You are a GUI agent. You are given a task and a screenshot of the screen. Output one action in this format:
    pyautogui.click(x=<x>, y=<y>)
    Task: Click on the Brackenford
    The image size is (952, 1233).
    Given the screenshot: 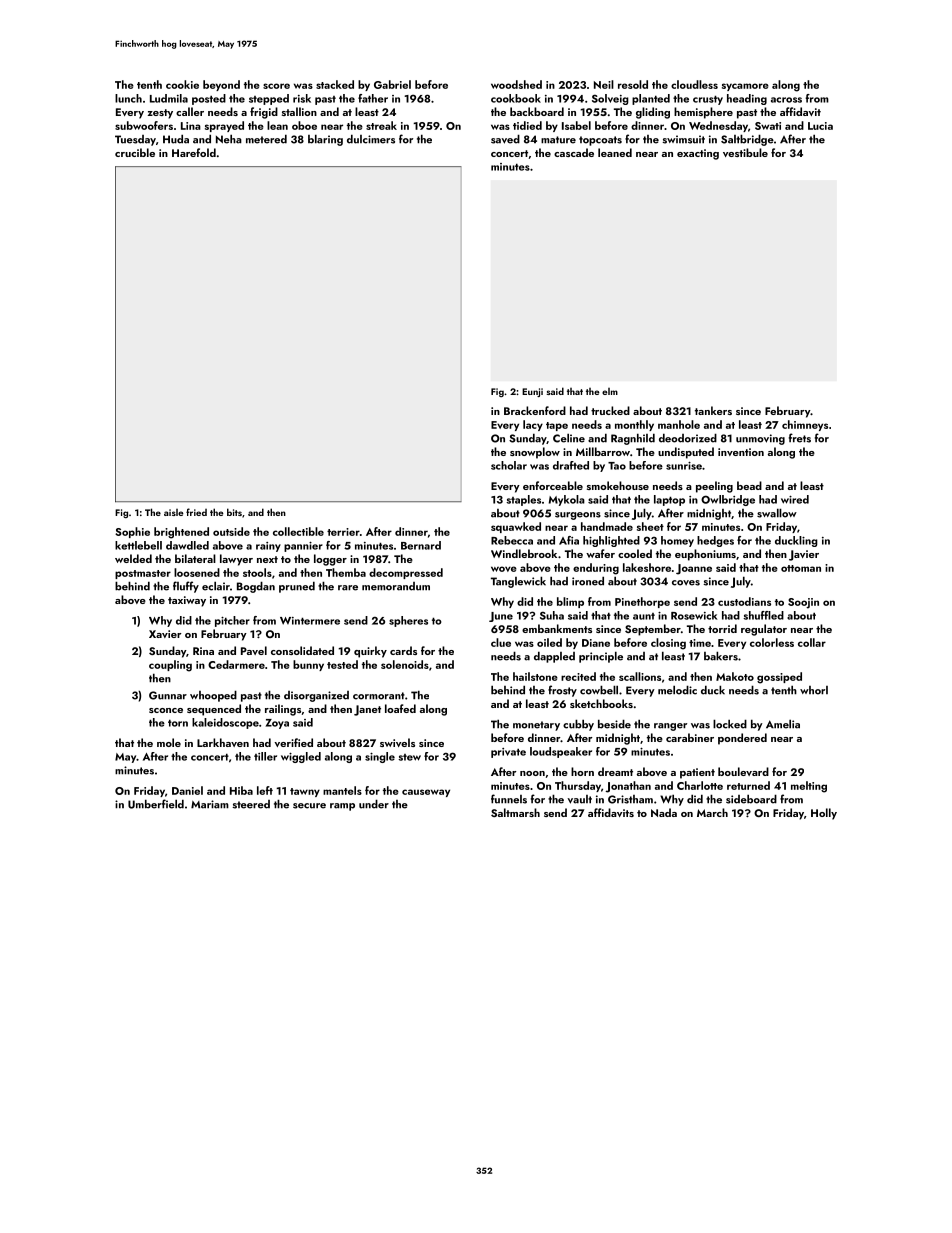 What is the action you would take?
    pyautogui.click(x=535, y=410)
